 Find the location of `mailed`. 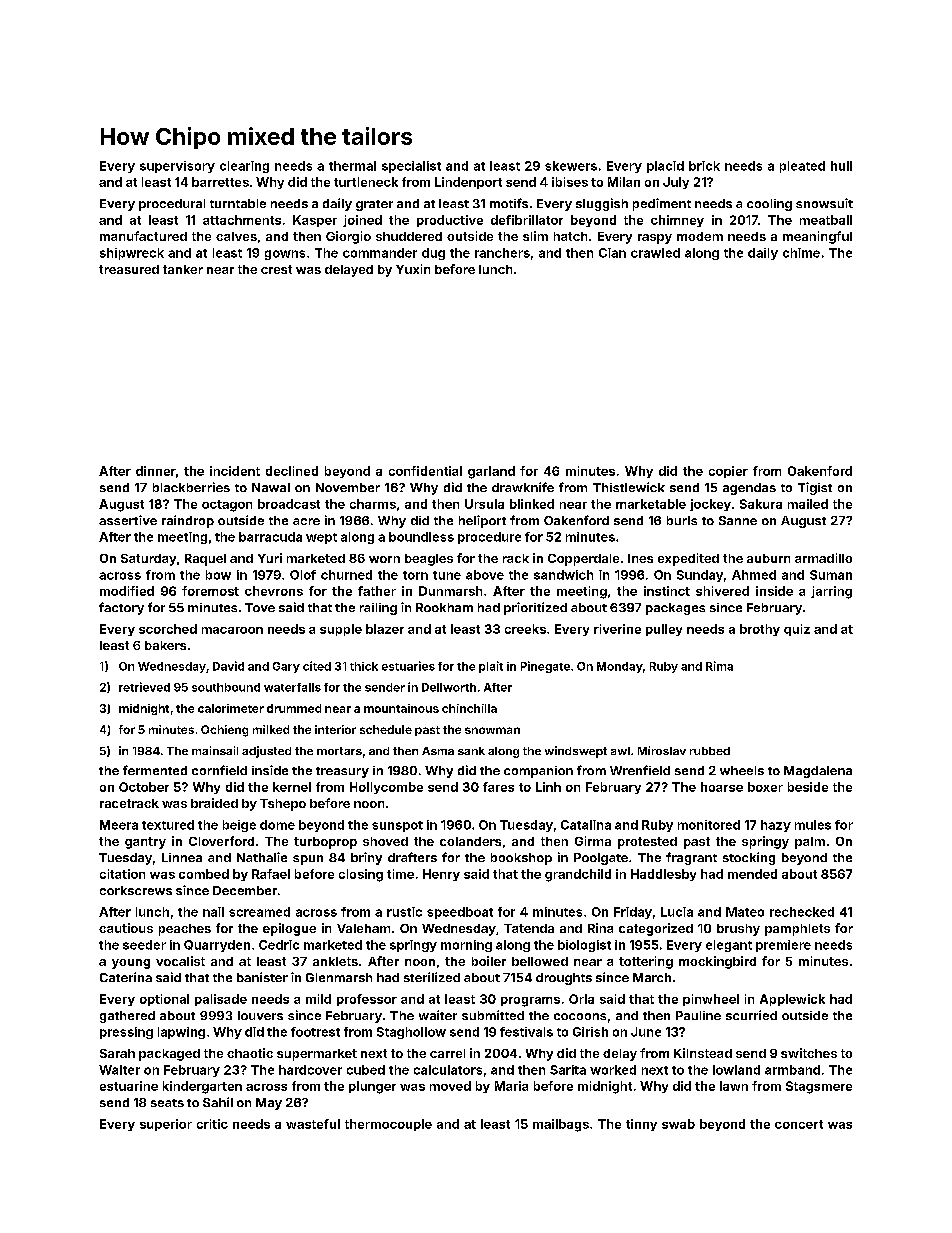

mailed is located at coordinates (808, 504).
